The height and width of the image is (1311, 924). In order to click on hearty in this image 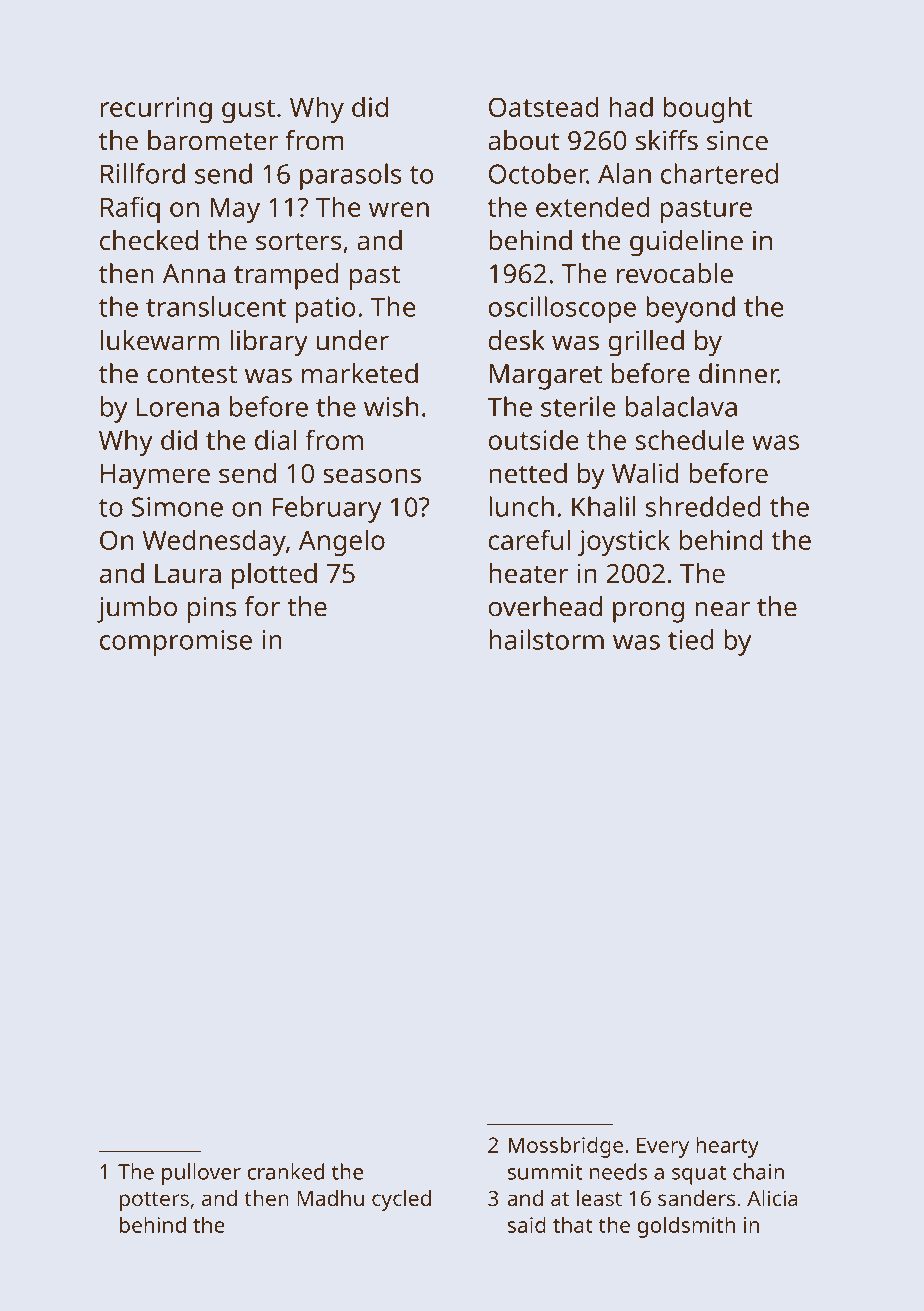, I will do `click(727, 1147)`.
